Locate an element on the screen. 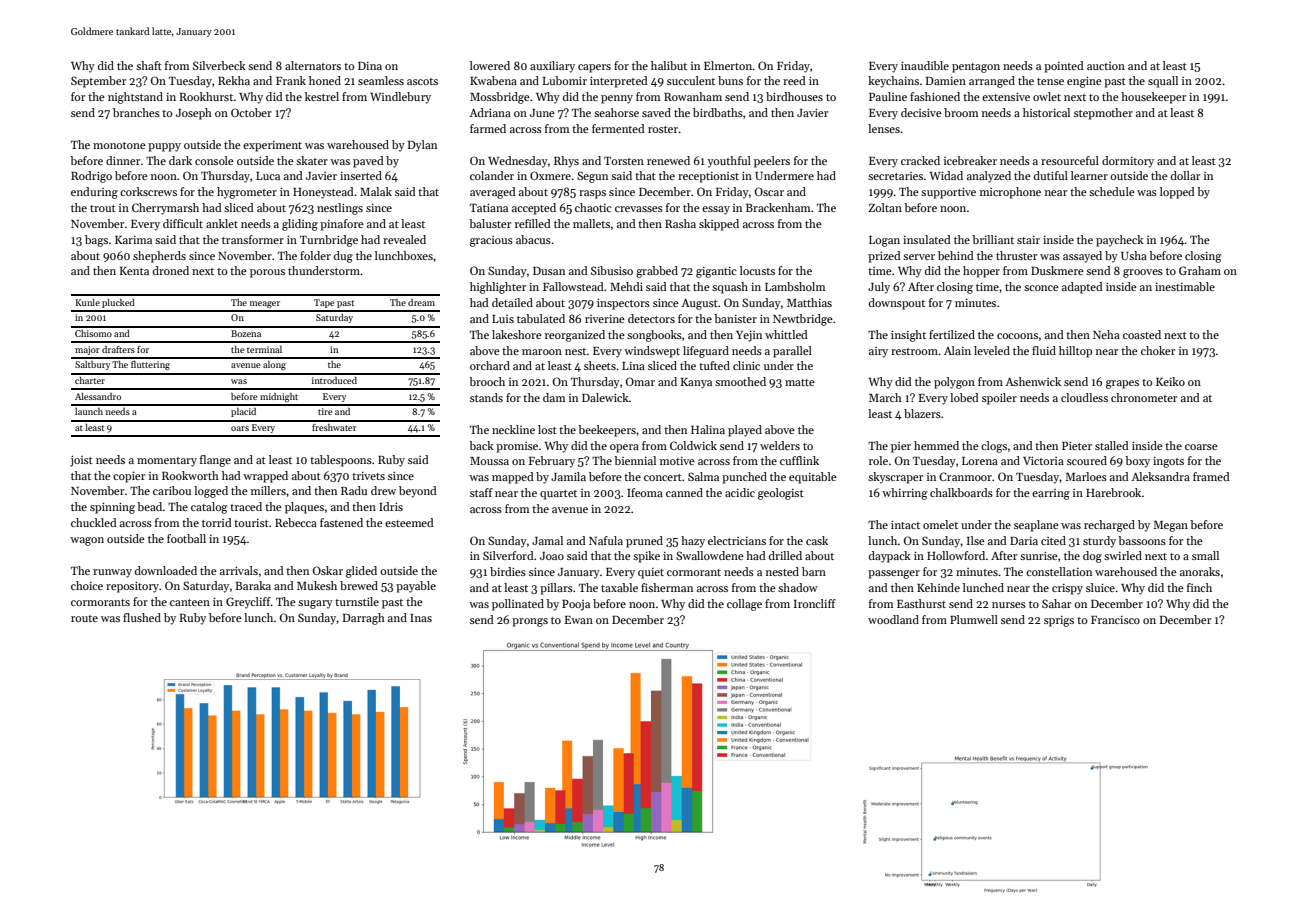  blazers is located at coordinates (922, 413).
